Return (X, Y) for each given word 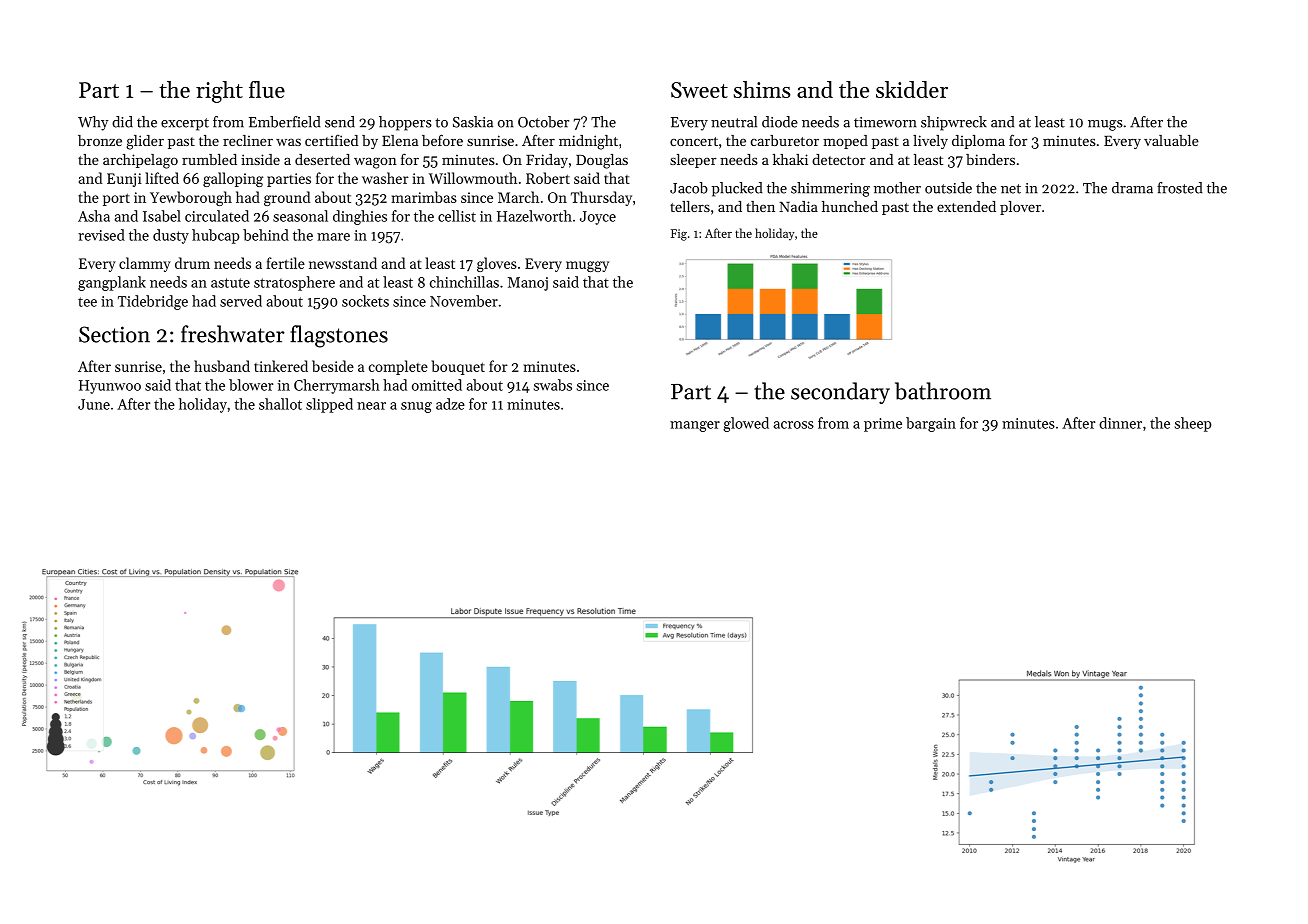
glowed (746, 424)
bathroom (943, 391)
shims (762, 89)
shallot (280, 404)
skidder (912, 89)
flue (267, 89)
